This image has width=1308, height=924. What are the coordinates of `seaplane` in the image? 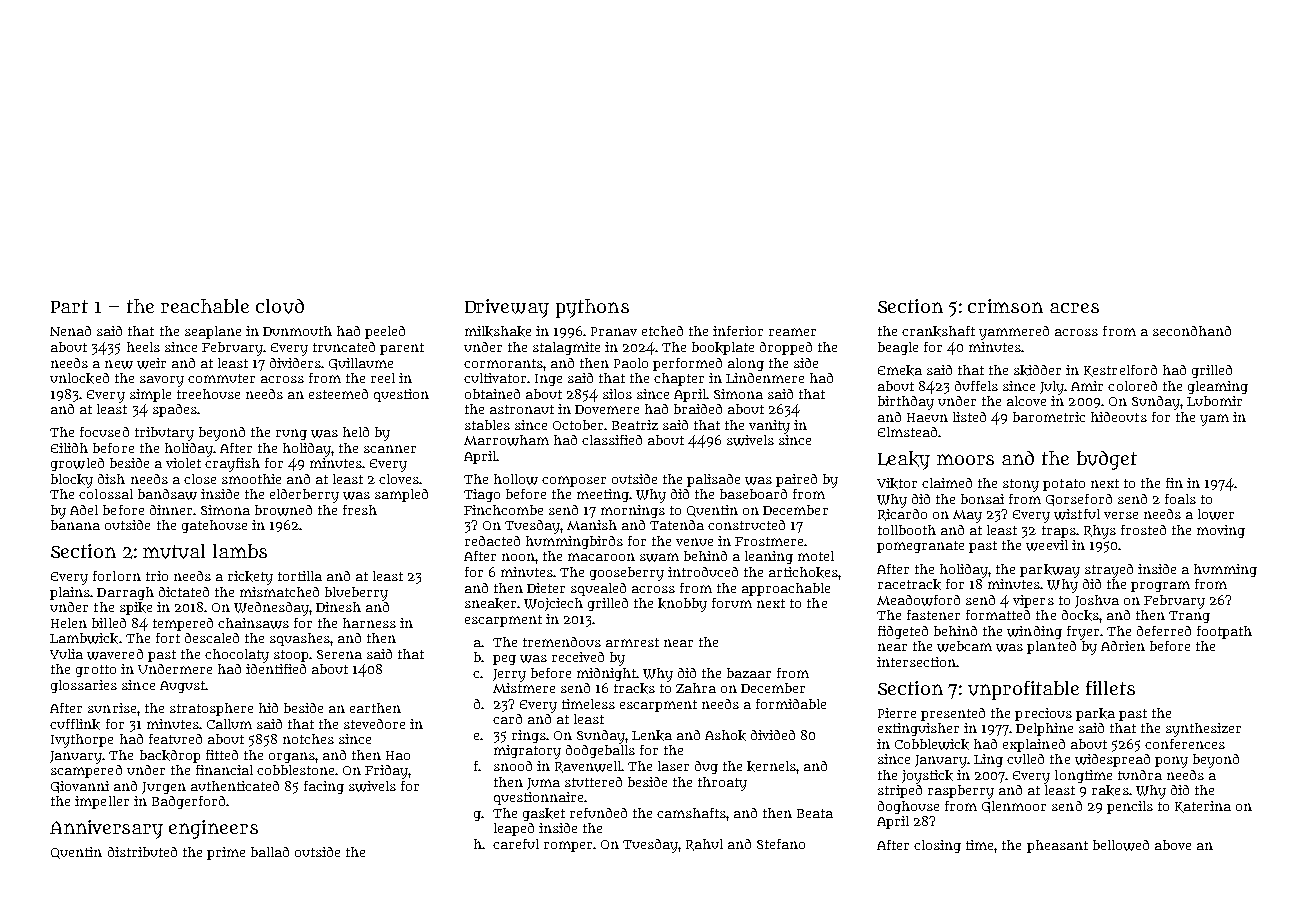 It's located at (213, 332).
